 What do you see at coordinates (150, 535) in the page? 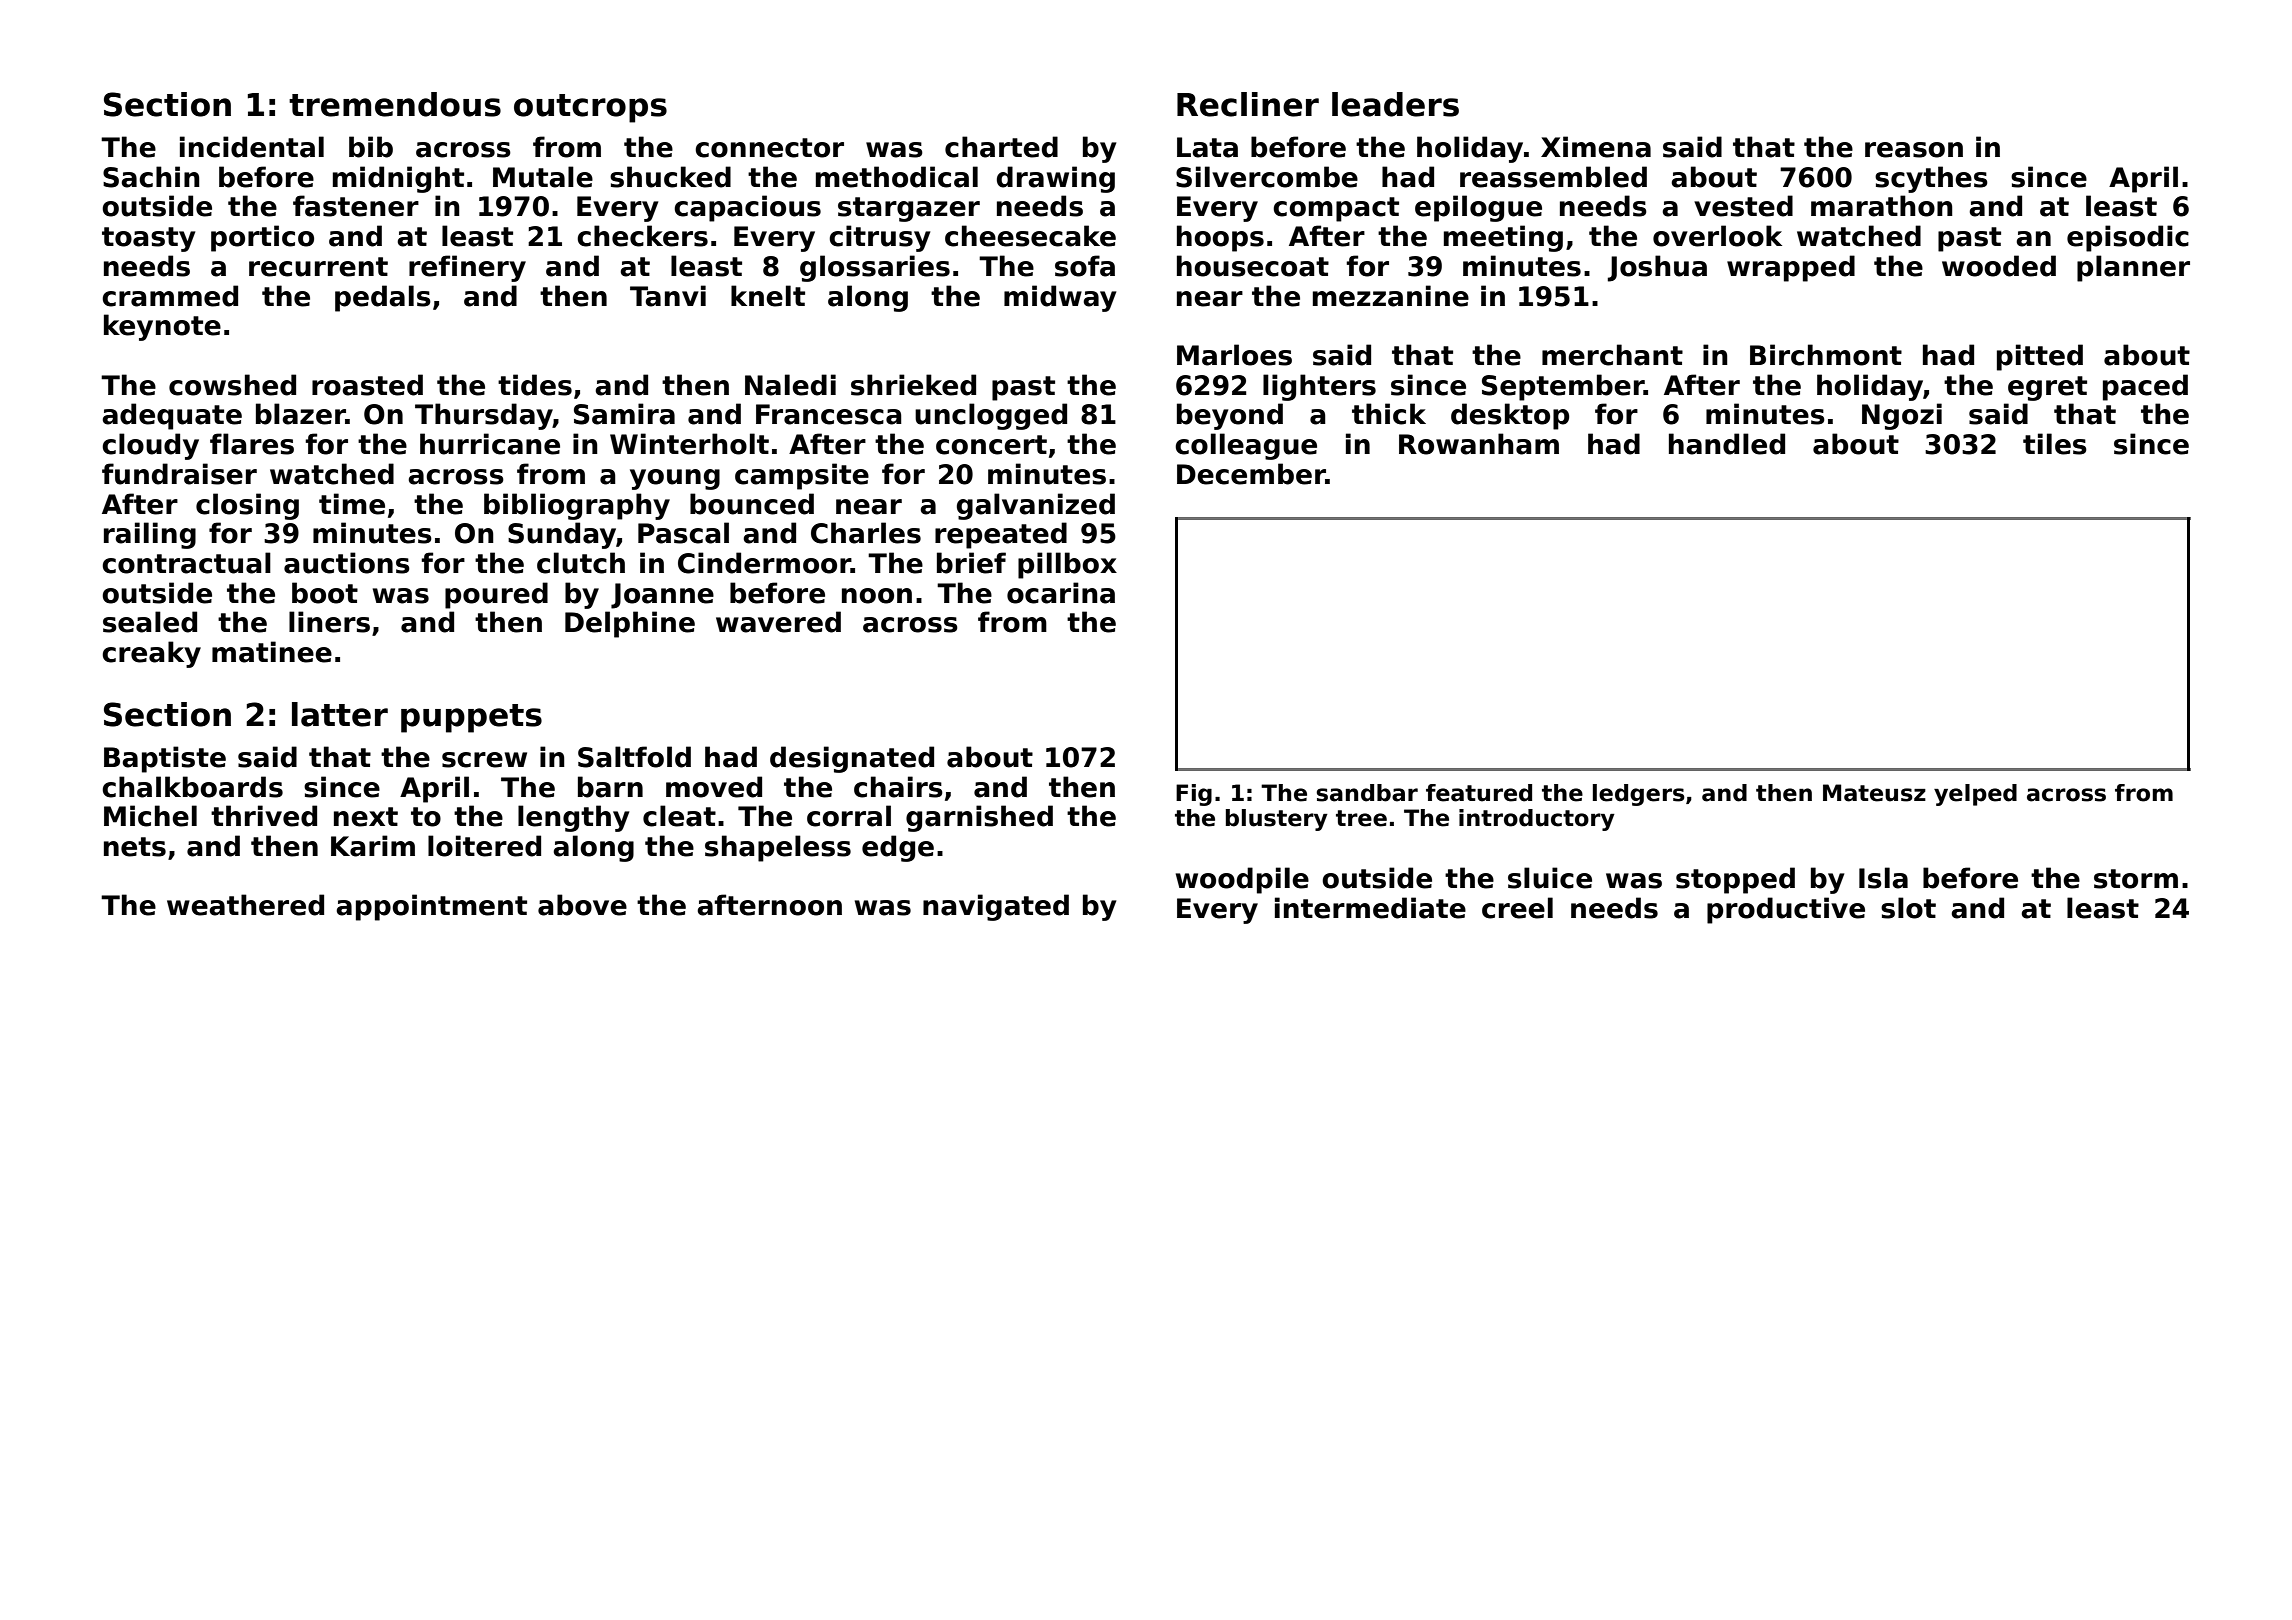
I see `railing` at bounding box center [150, 535].
